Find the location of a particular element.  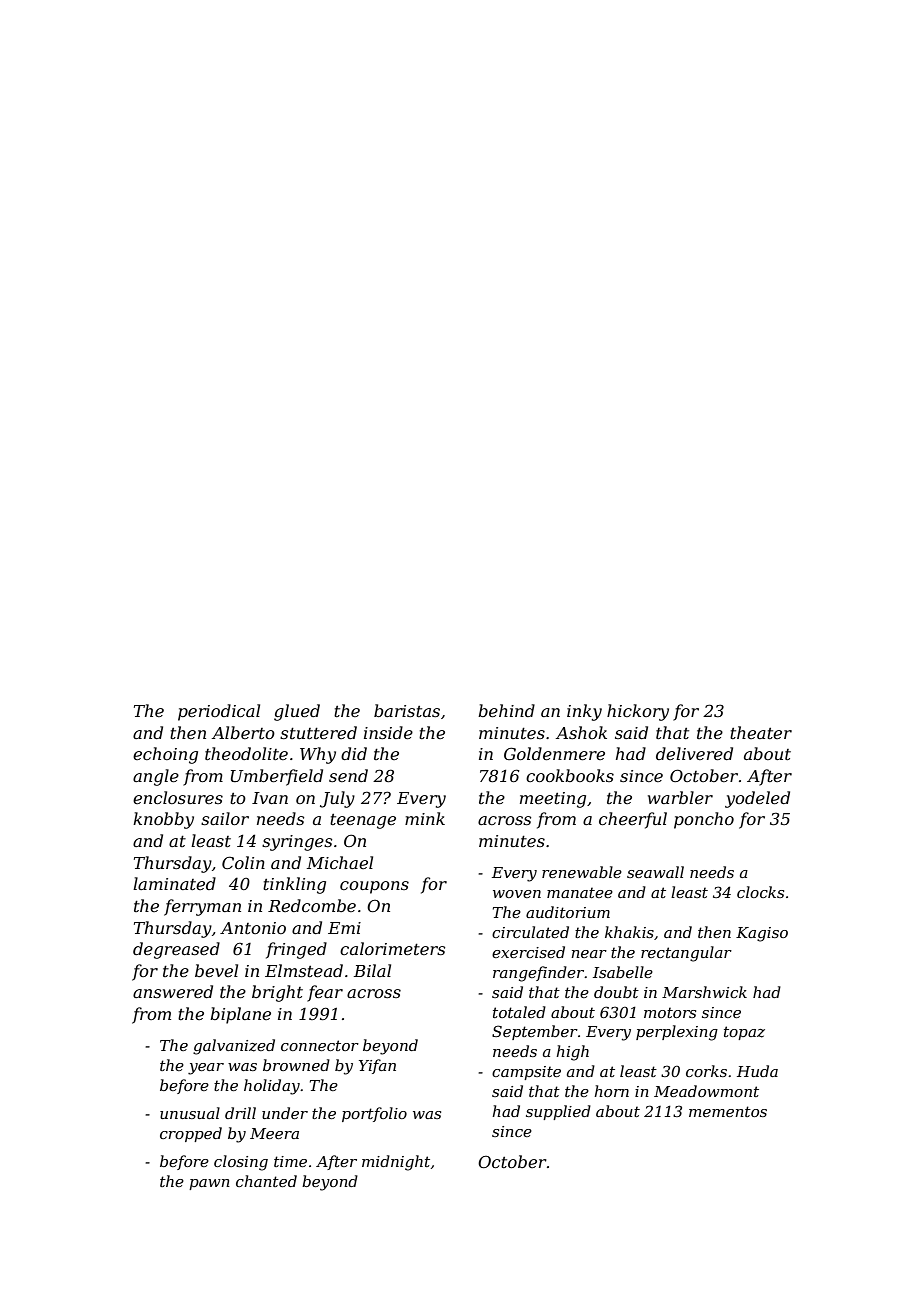

midnight is located at coordinates (396, 1163).
